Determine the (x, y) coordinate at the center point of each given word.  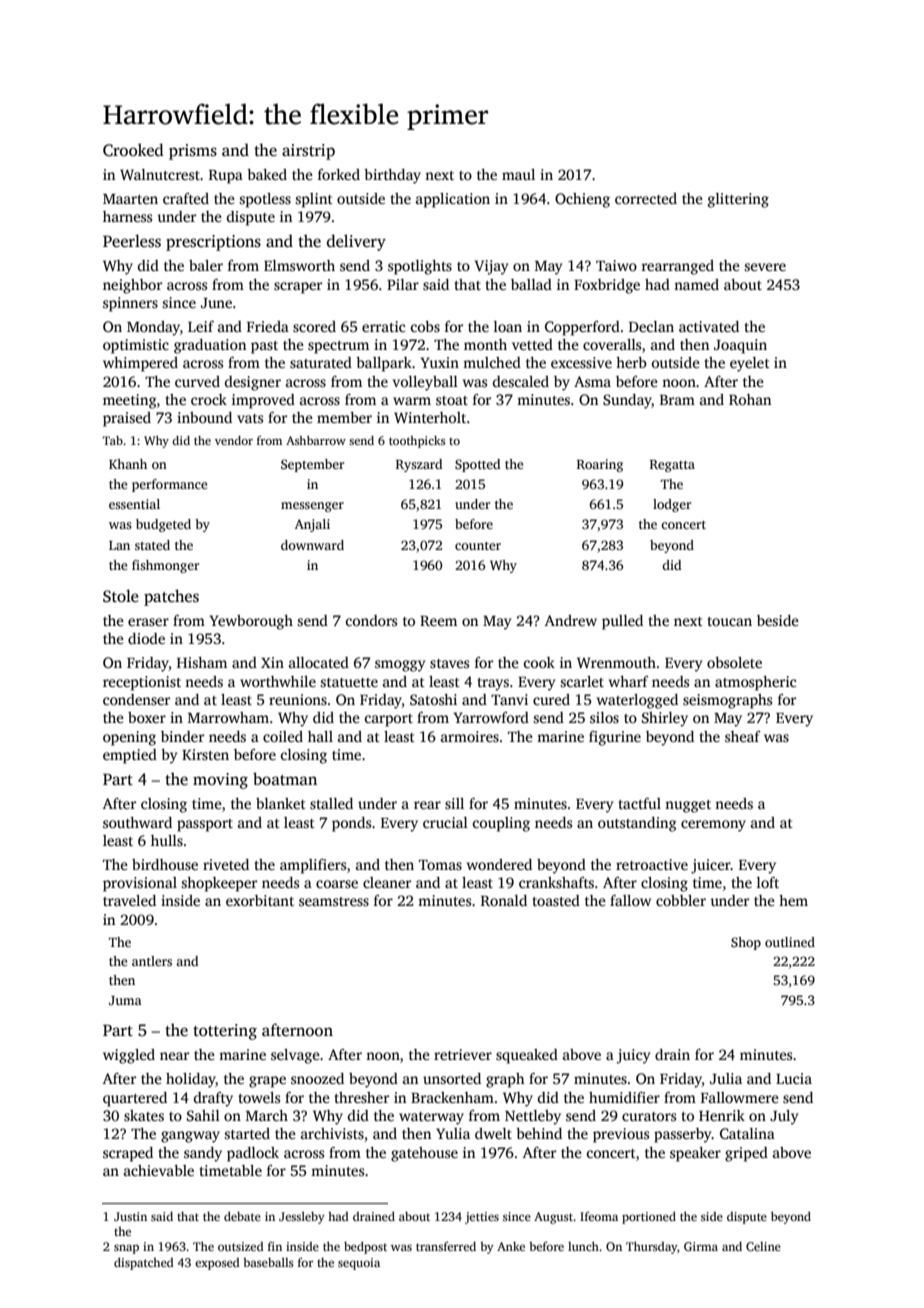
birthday (392, 176)
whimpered (140, 364)
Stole (121, 596)
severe (765, 267)
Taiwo (616, 265)
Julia (726, 1078)
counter (478, 546)
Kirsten (205, 754)
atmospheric (755, 683)
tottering (225, 1032)
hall (320, 736)
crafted (186, 198)
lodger (672, 505)
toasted (556, 900)
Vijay (491, 267)
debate (242, 1216)
